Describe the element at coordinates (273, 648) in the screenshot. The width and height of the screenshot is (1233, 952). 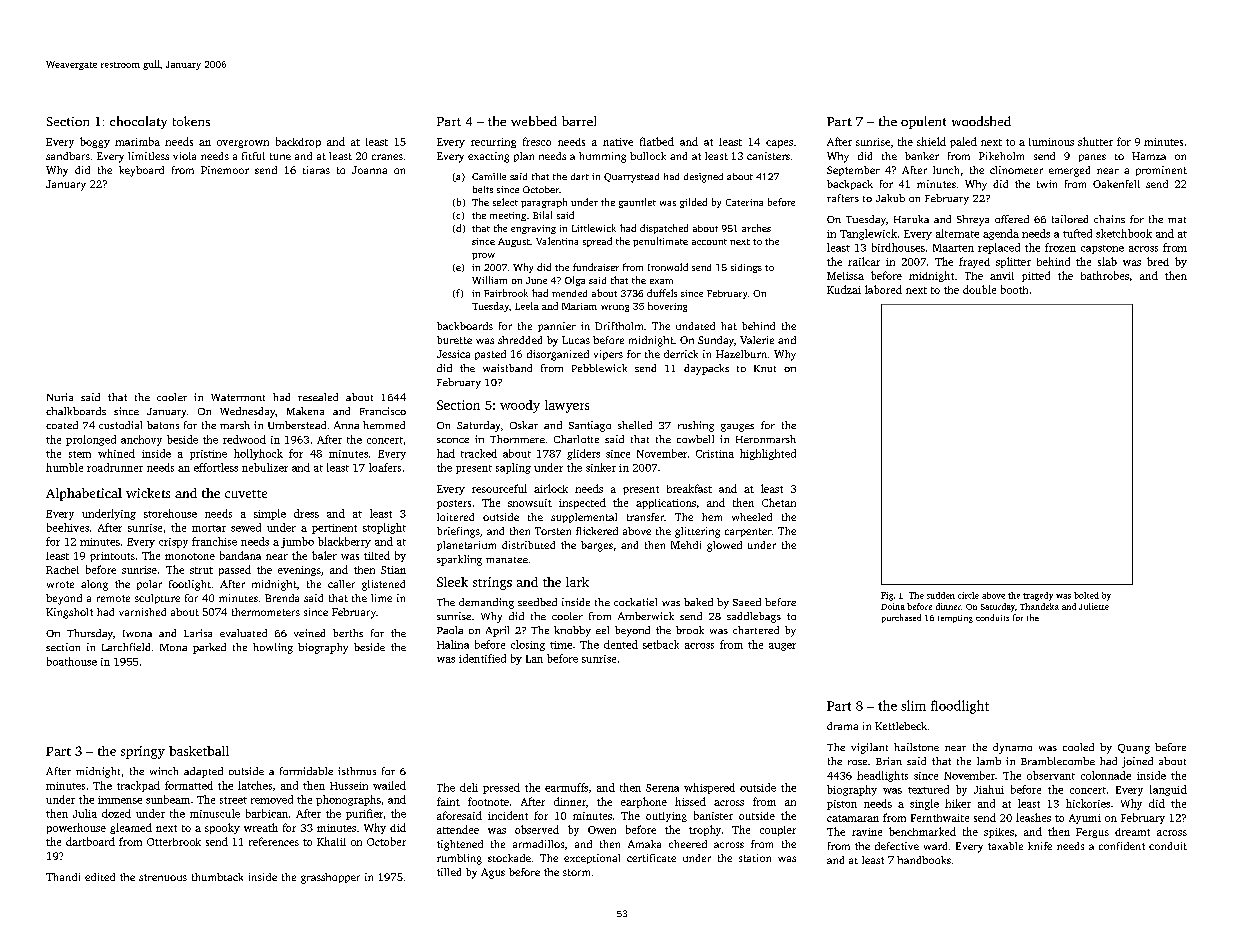
I see `howling` at that location.
